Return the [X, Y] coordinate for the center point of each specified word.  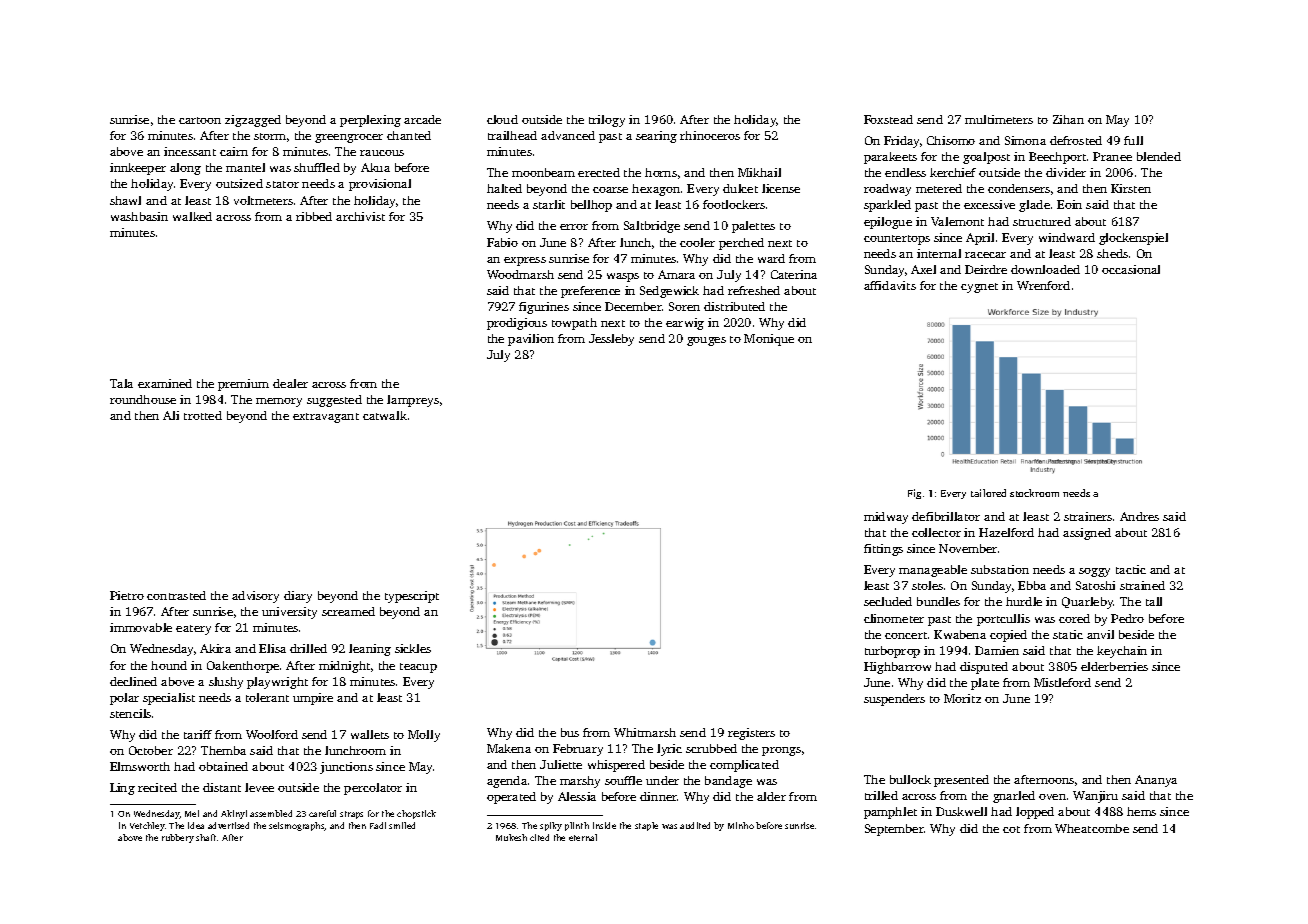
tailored [988, 493]
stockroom [1034, 493]
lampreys [413, 401]
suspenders [894, 700]
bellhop [591, 206]
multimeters [999, 119]
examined [165, 383]
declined [133, 681]
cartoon [200, 120]
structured [1042, 221]
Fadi [378, 825]
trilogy [607, 121]
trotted [203, 415]
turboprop [892, 652]
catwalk [385, 415]
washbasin [139, 216]
